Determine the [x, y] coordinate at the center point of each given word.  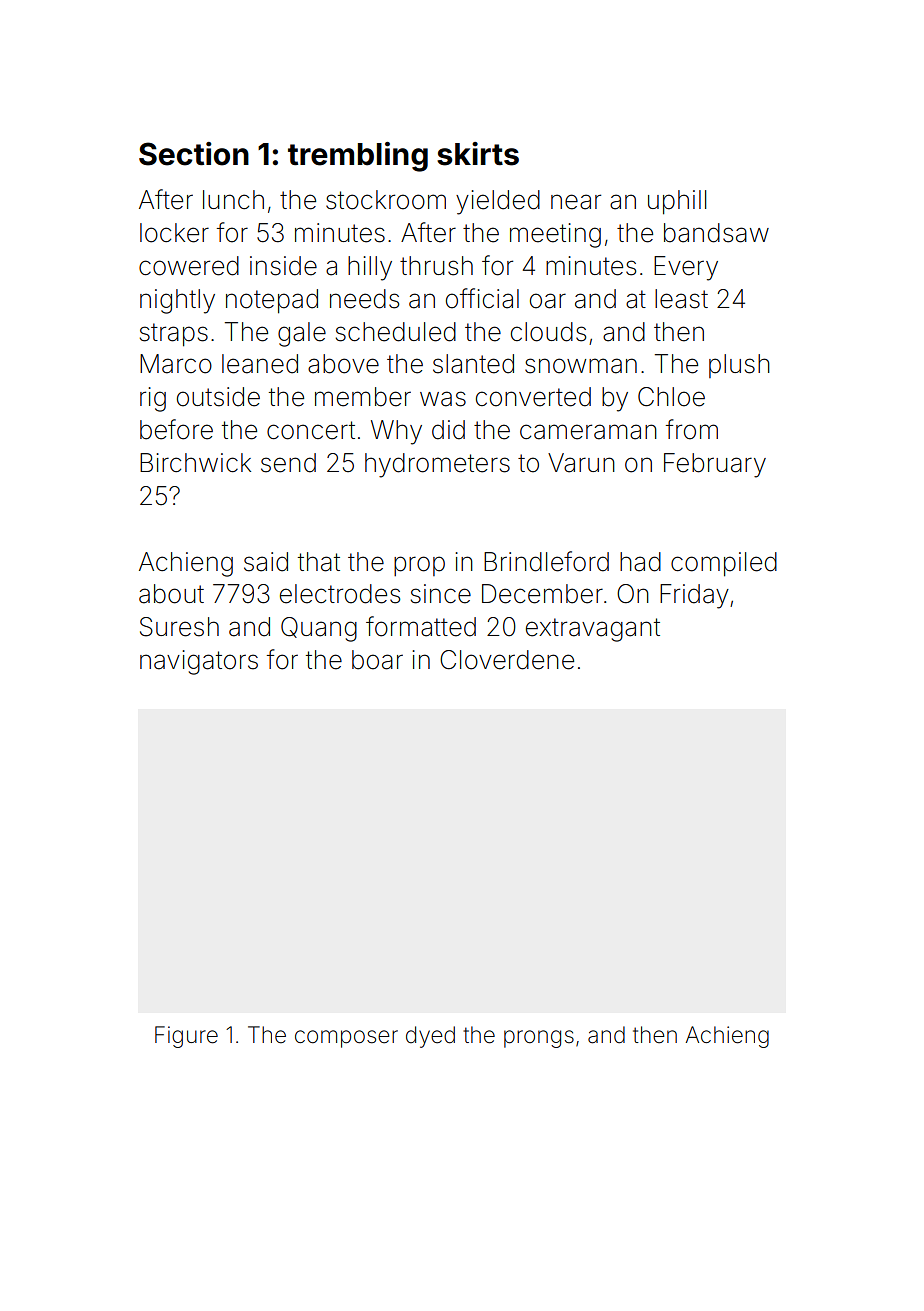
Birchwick [195, 462]
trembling [358, 157]
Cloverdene [507, 660]
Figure [186, 1037]
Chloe [671, 397]
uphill [677, 202]
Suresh [179, 627]
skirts [478, 154]
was [443, 399]
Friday [694, 596]
